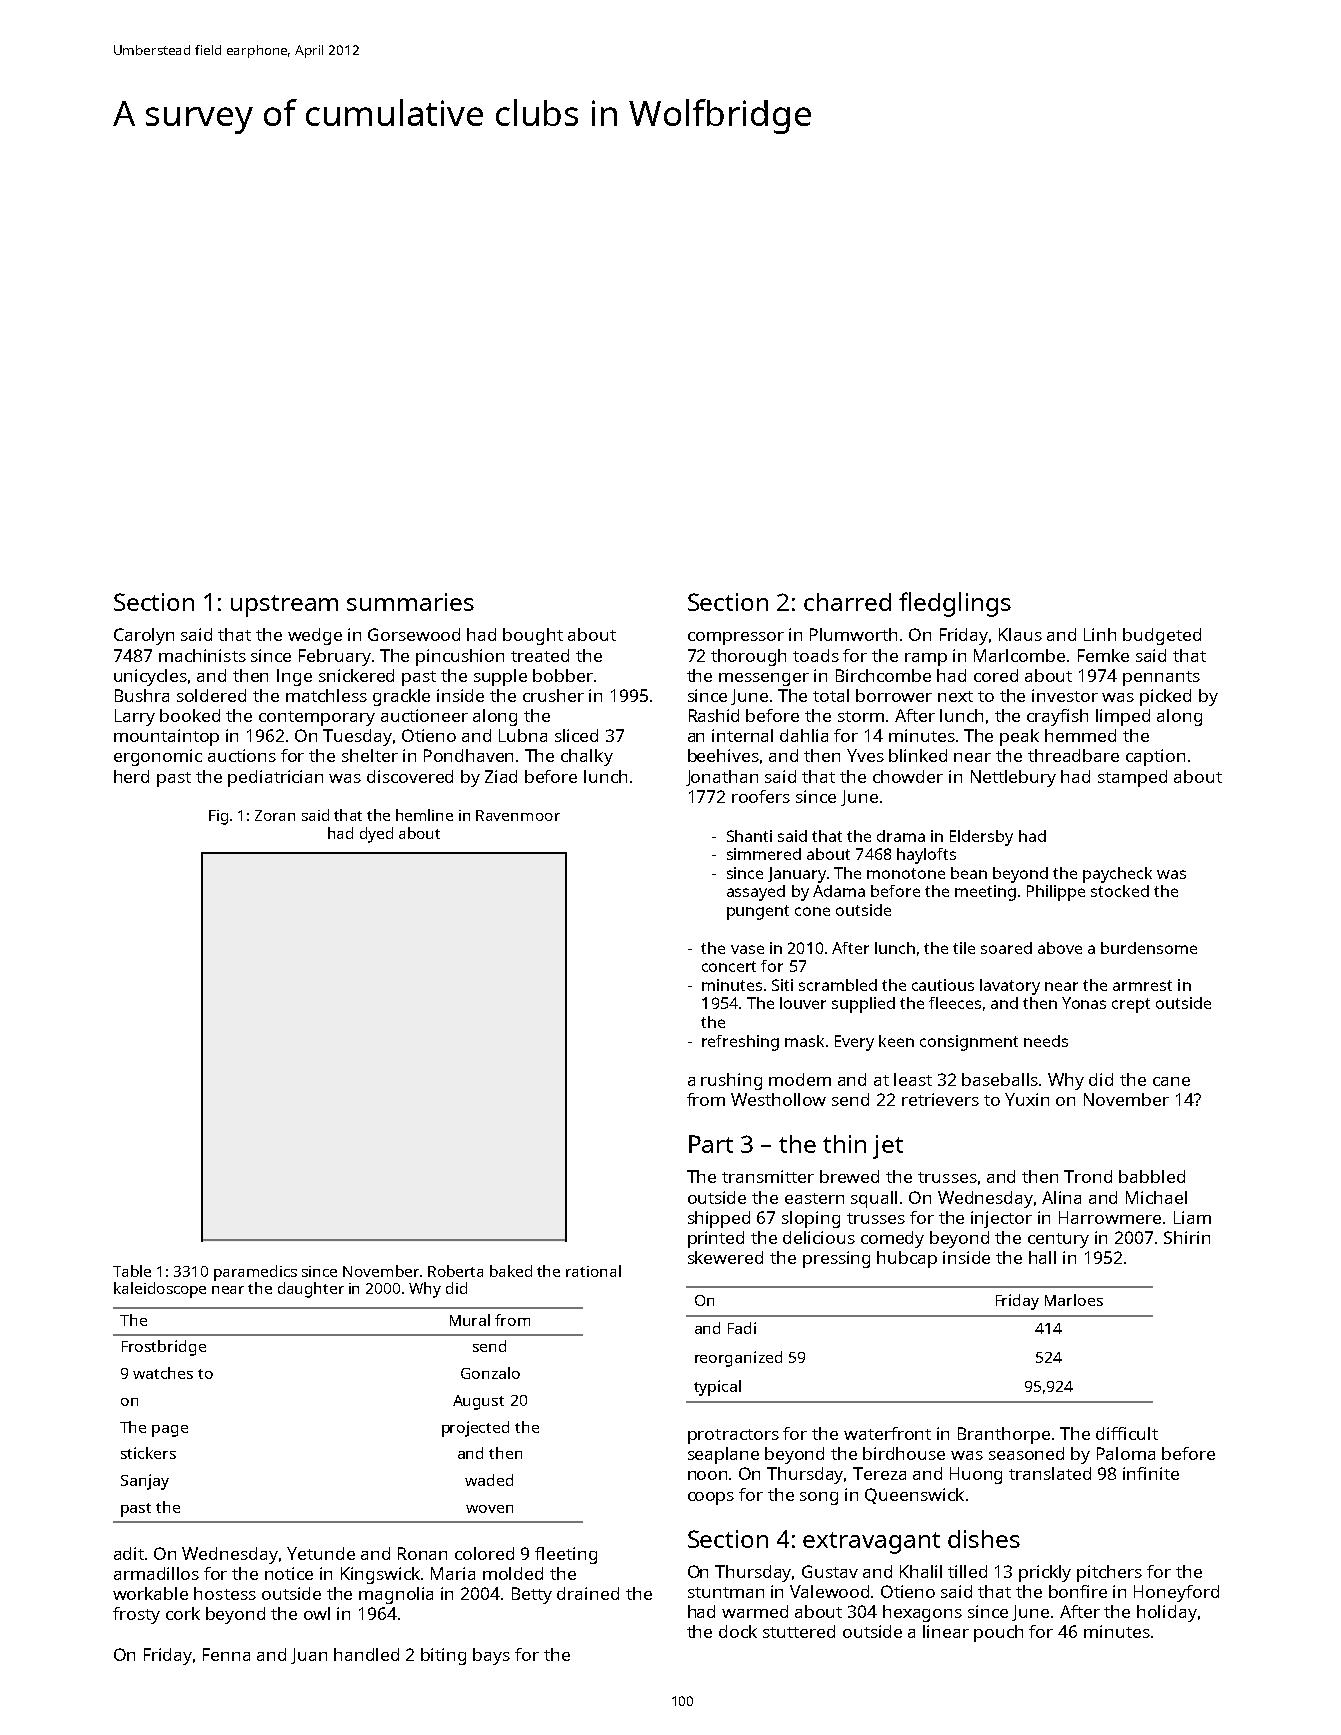  What do you see at coordinates (144, 636) in the screenshot?
I see `Carolyn` at bounding box center [144, 636].
